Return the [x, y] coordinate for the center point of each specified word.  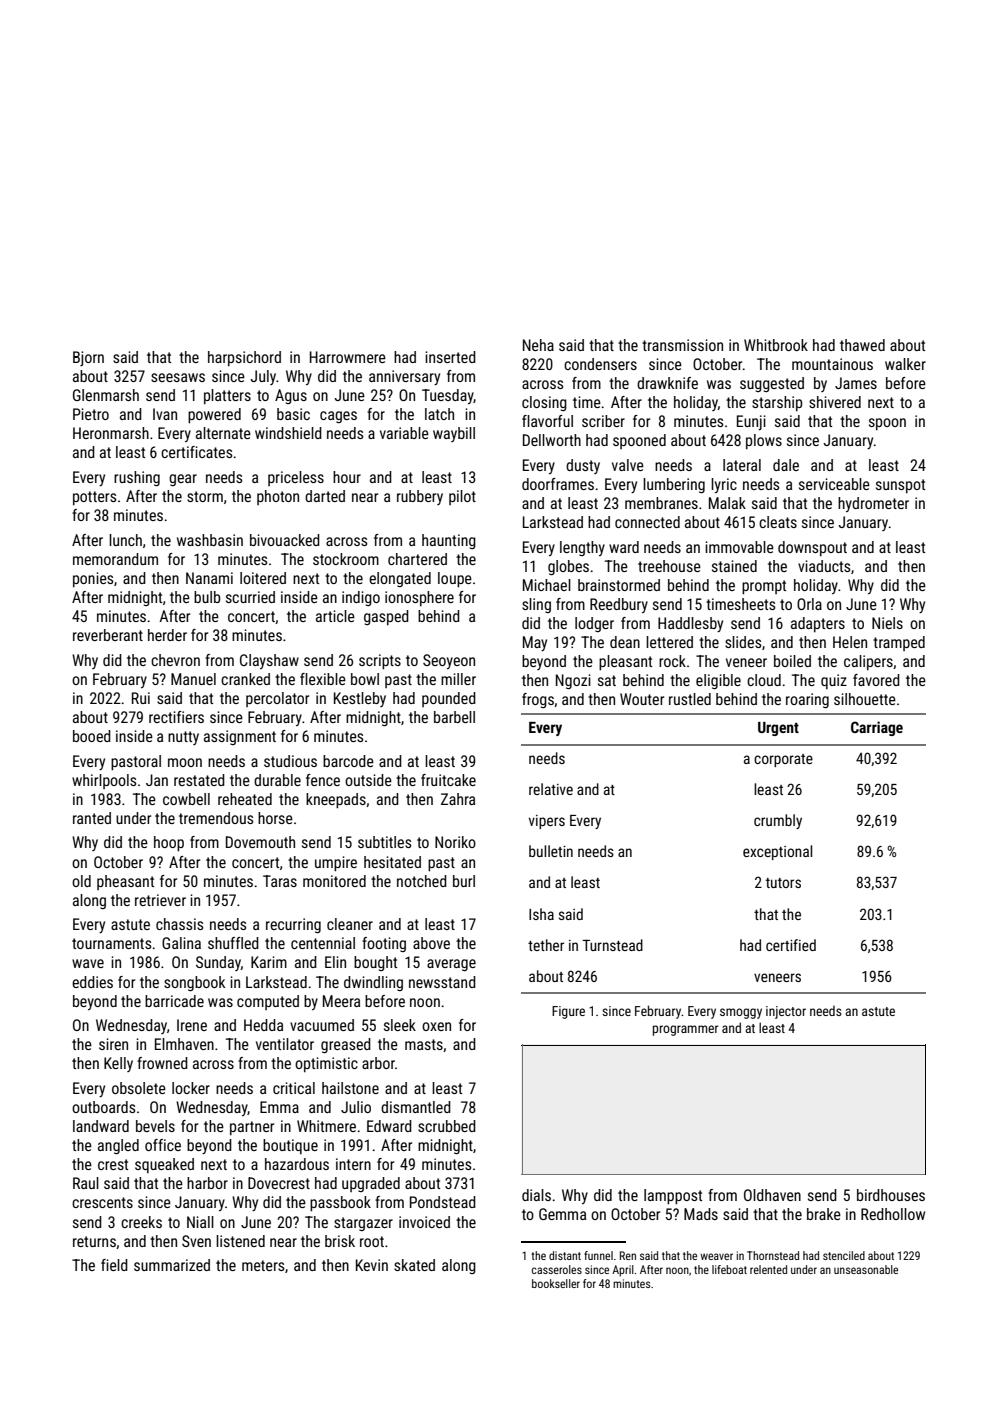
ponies [93, 579]
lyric [724, 485]
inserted [450, 357]
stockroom [346, 559]
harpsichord [244, 358]
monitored [334, 881]
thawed [862, 345]
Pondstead [443, 1202]
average [451, 965]
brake [824, 1214]
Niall [200, 1222]
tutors [783, 883]
